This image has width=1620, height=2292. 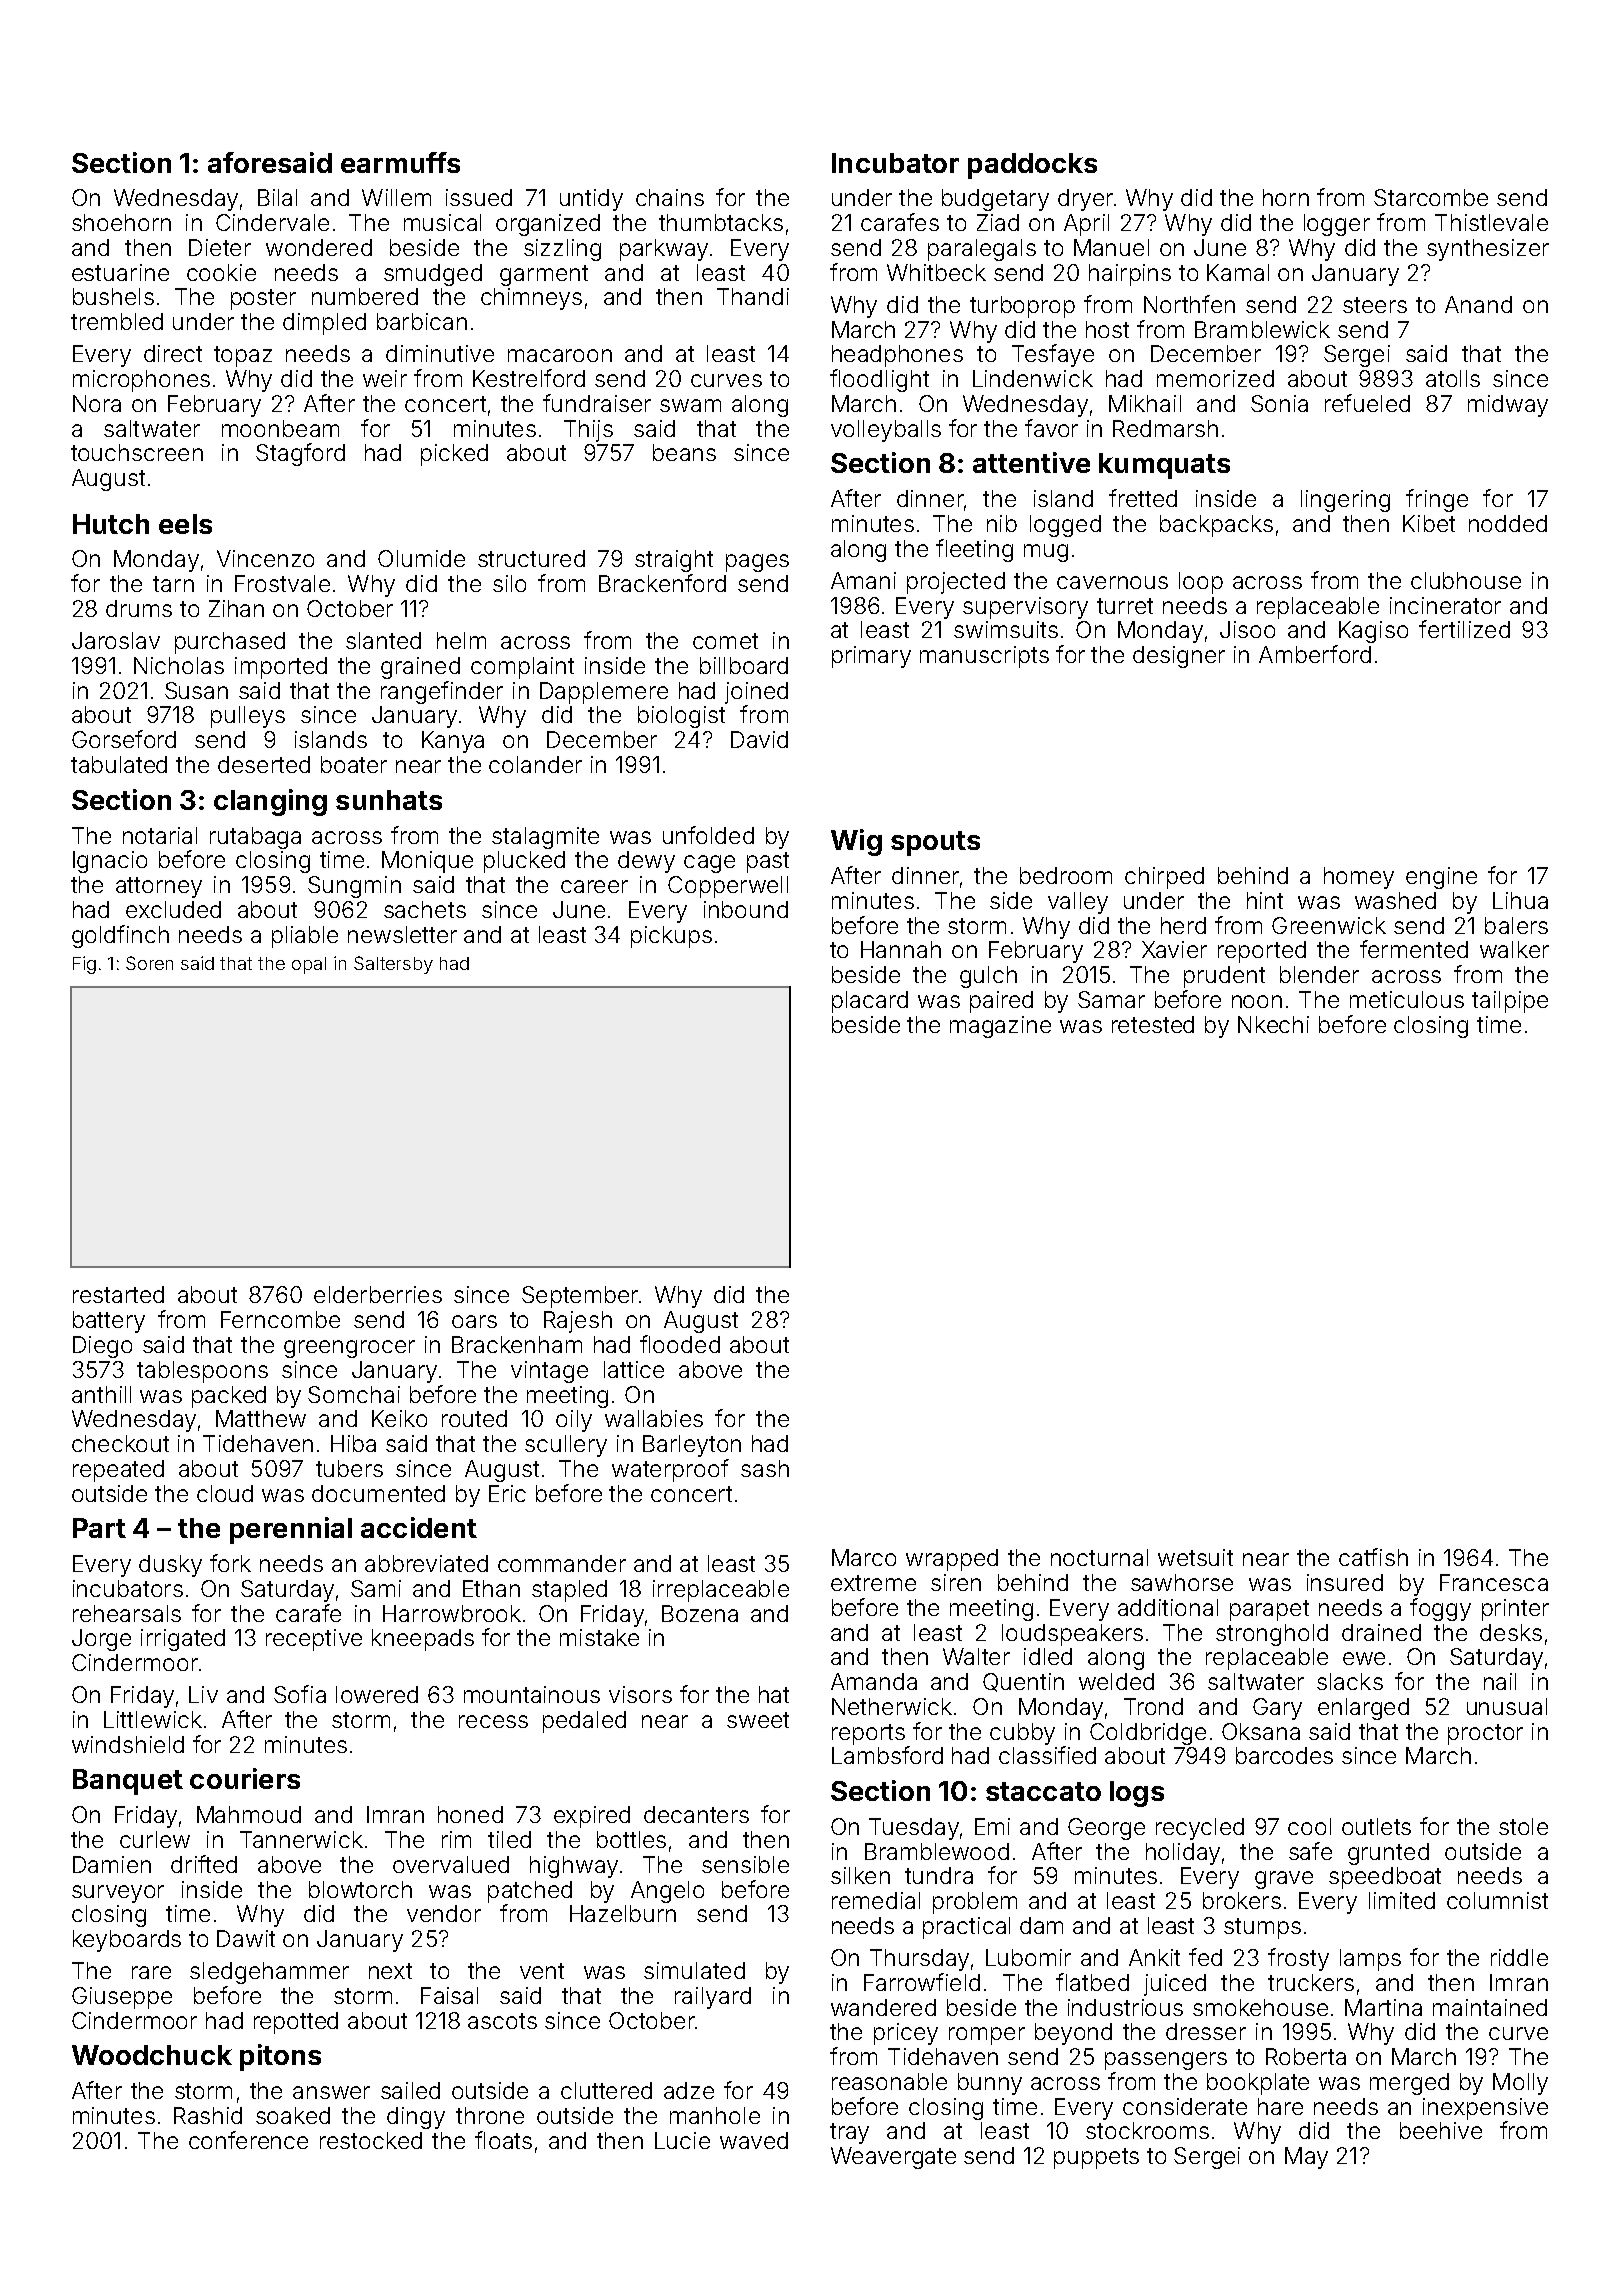 What do you see at coordinates (1494, 1582) in the image?
I see `Francesca` at bounding box center [1494, 1582].
